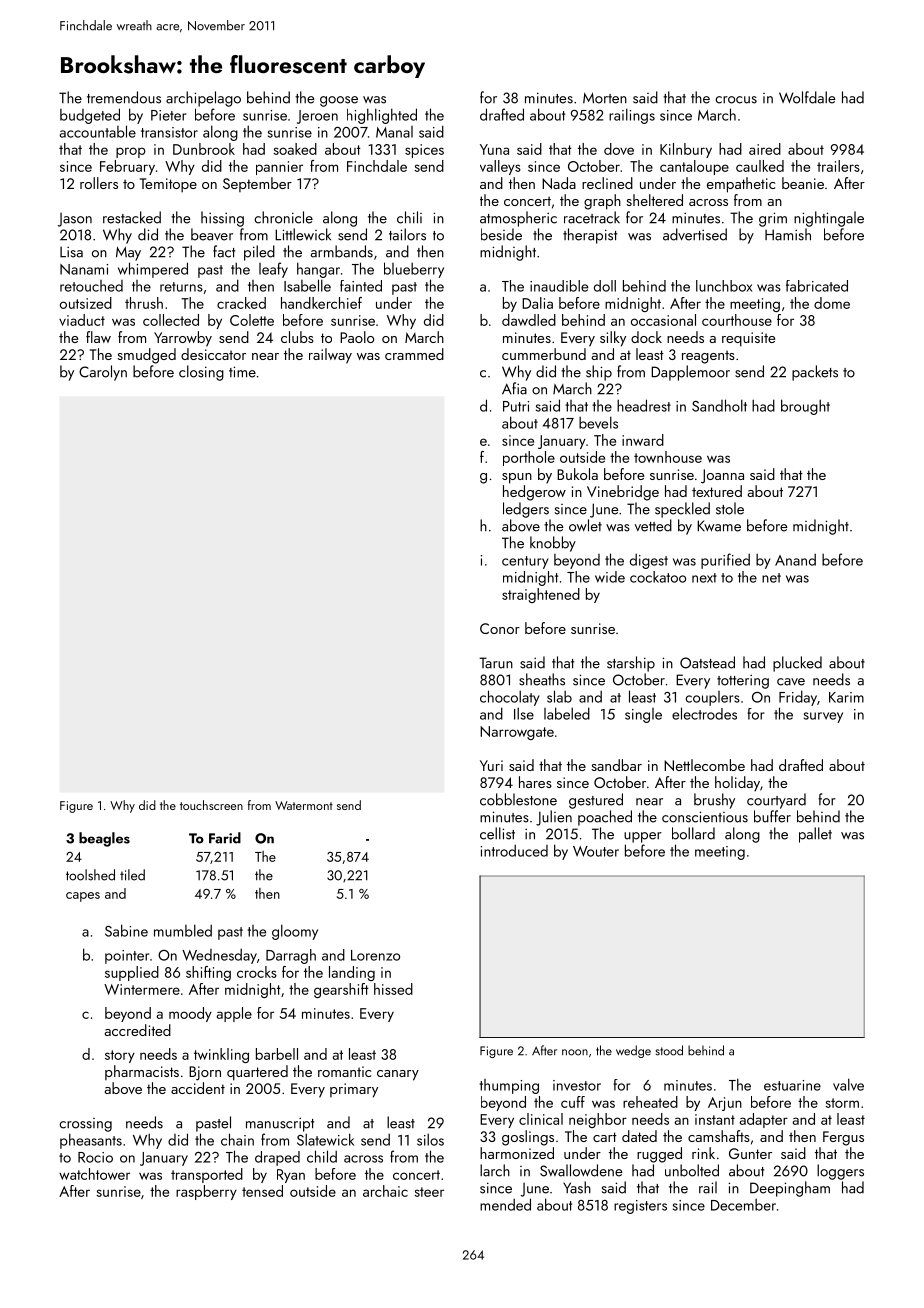 The image size is (924, 1308). What do you see at coordinates (491, 765) in the screenshot?
I see `Yuri` at bounding box center [491, 765].
